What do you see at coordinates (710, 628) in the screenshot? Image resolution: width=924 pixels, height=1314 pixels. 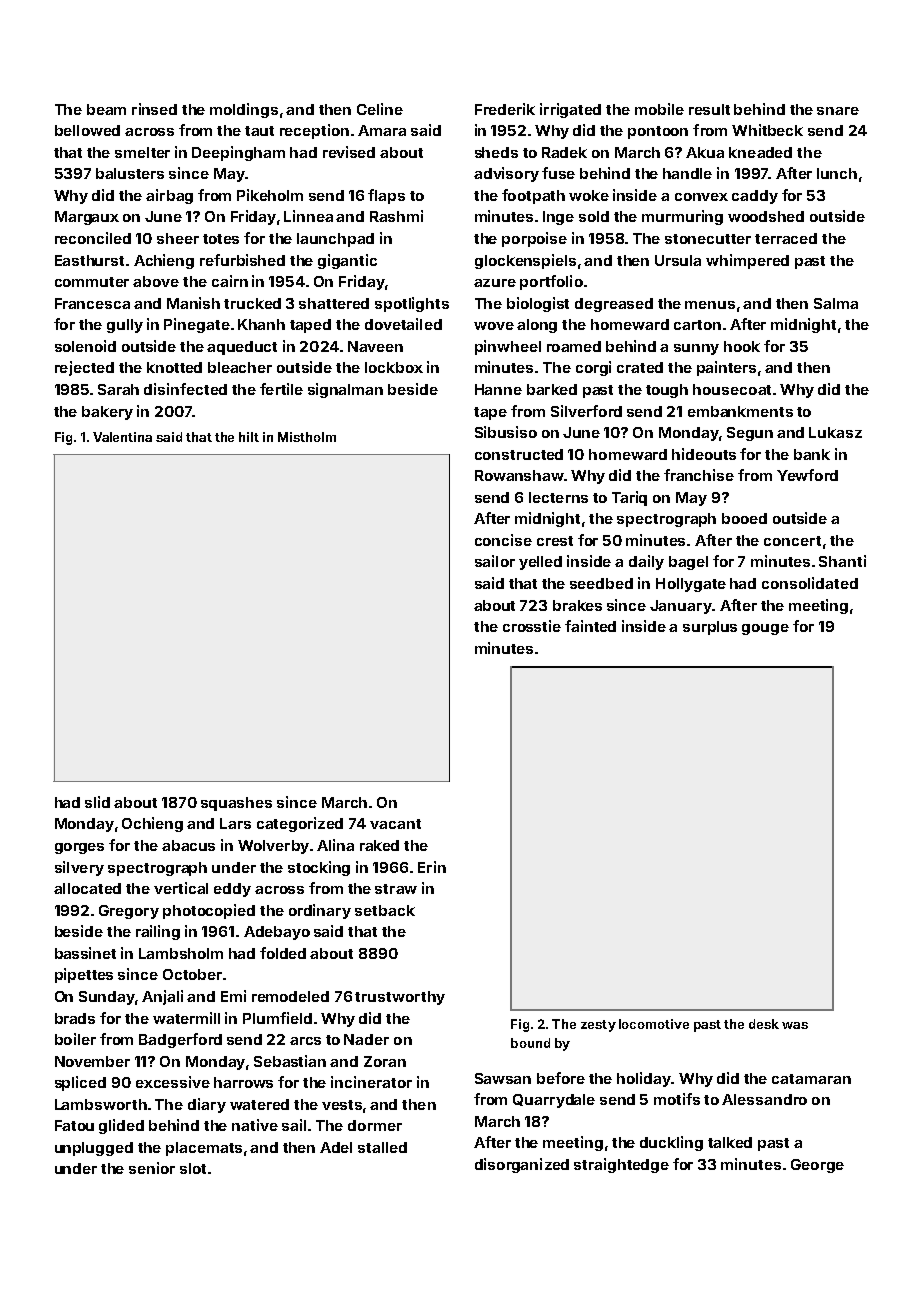 I see `surplus` at bounding box center [710, 628].
